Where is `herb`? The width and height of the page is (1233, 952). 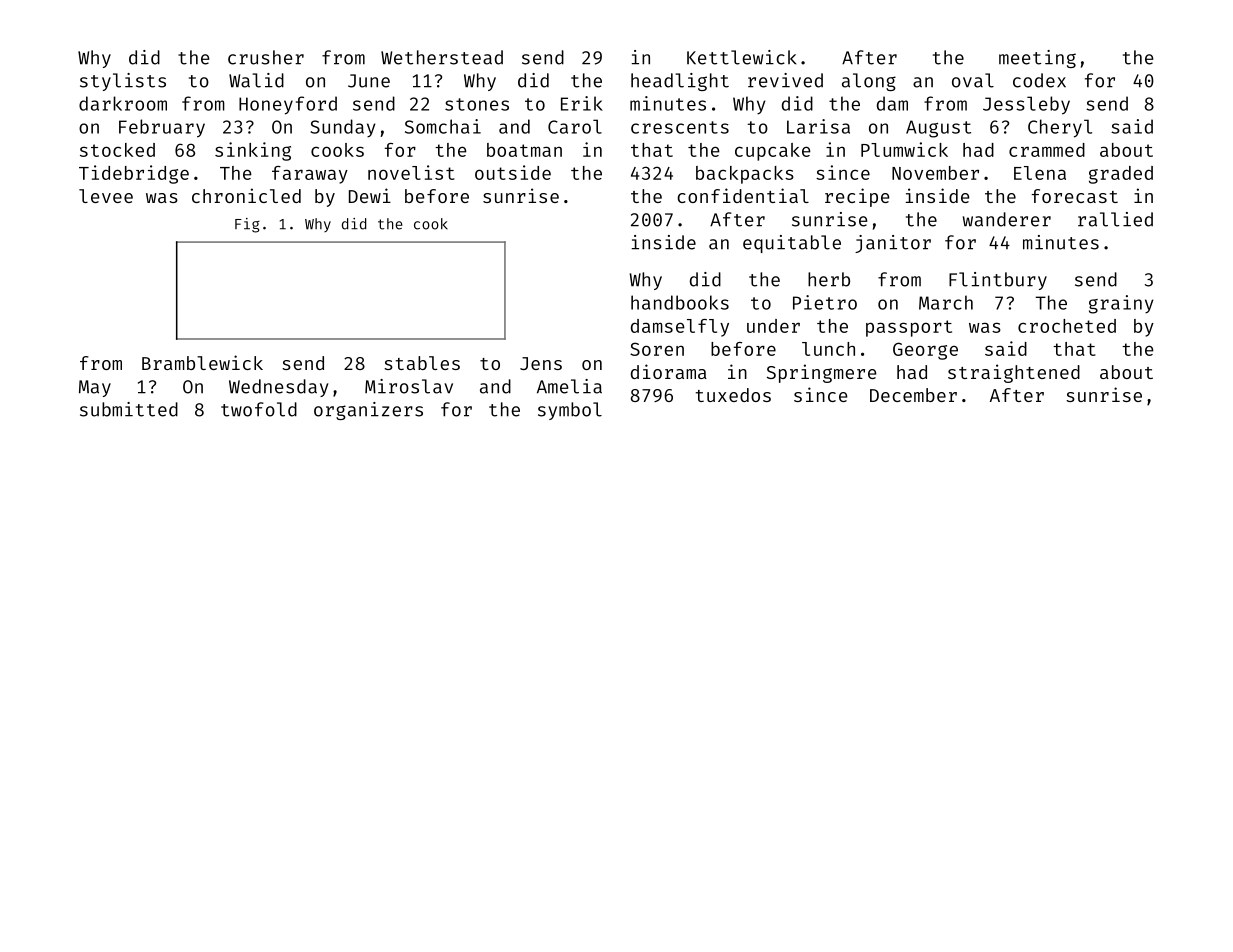 herb is located at coordinates (829, 279).
